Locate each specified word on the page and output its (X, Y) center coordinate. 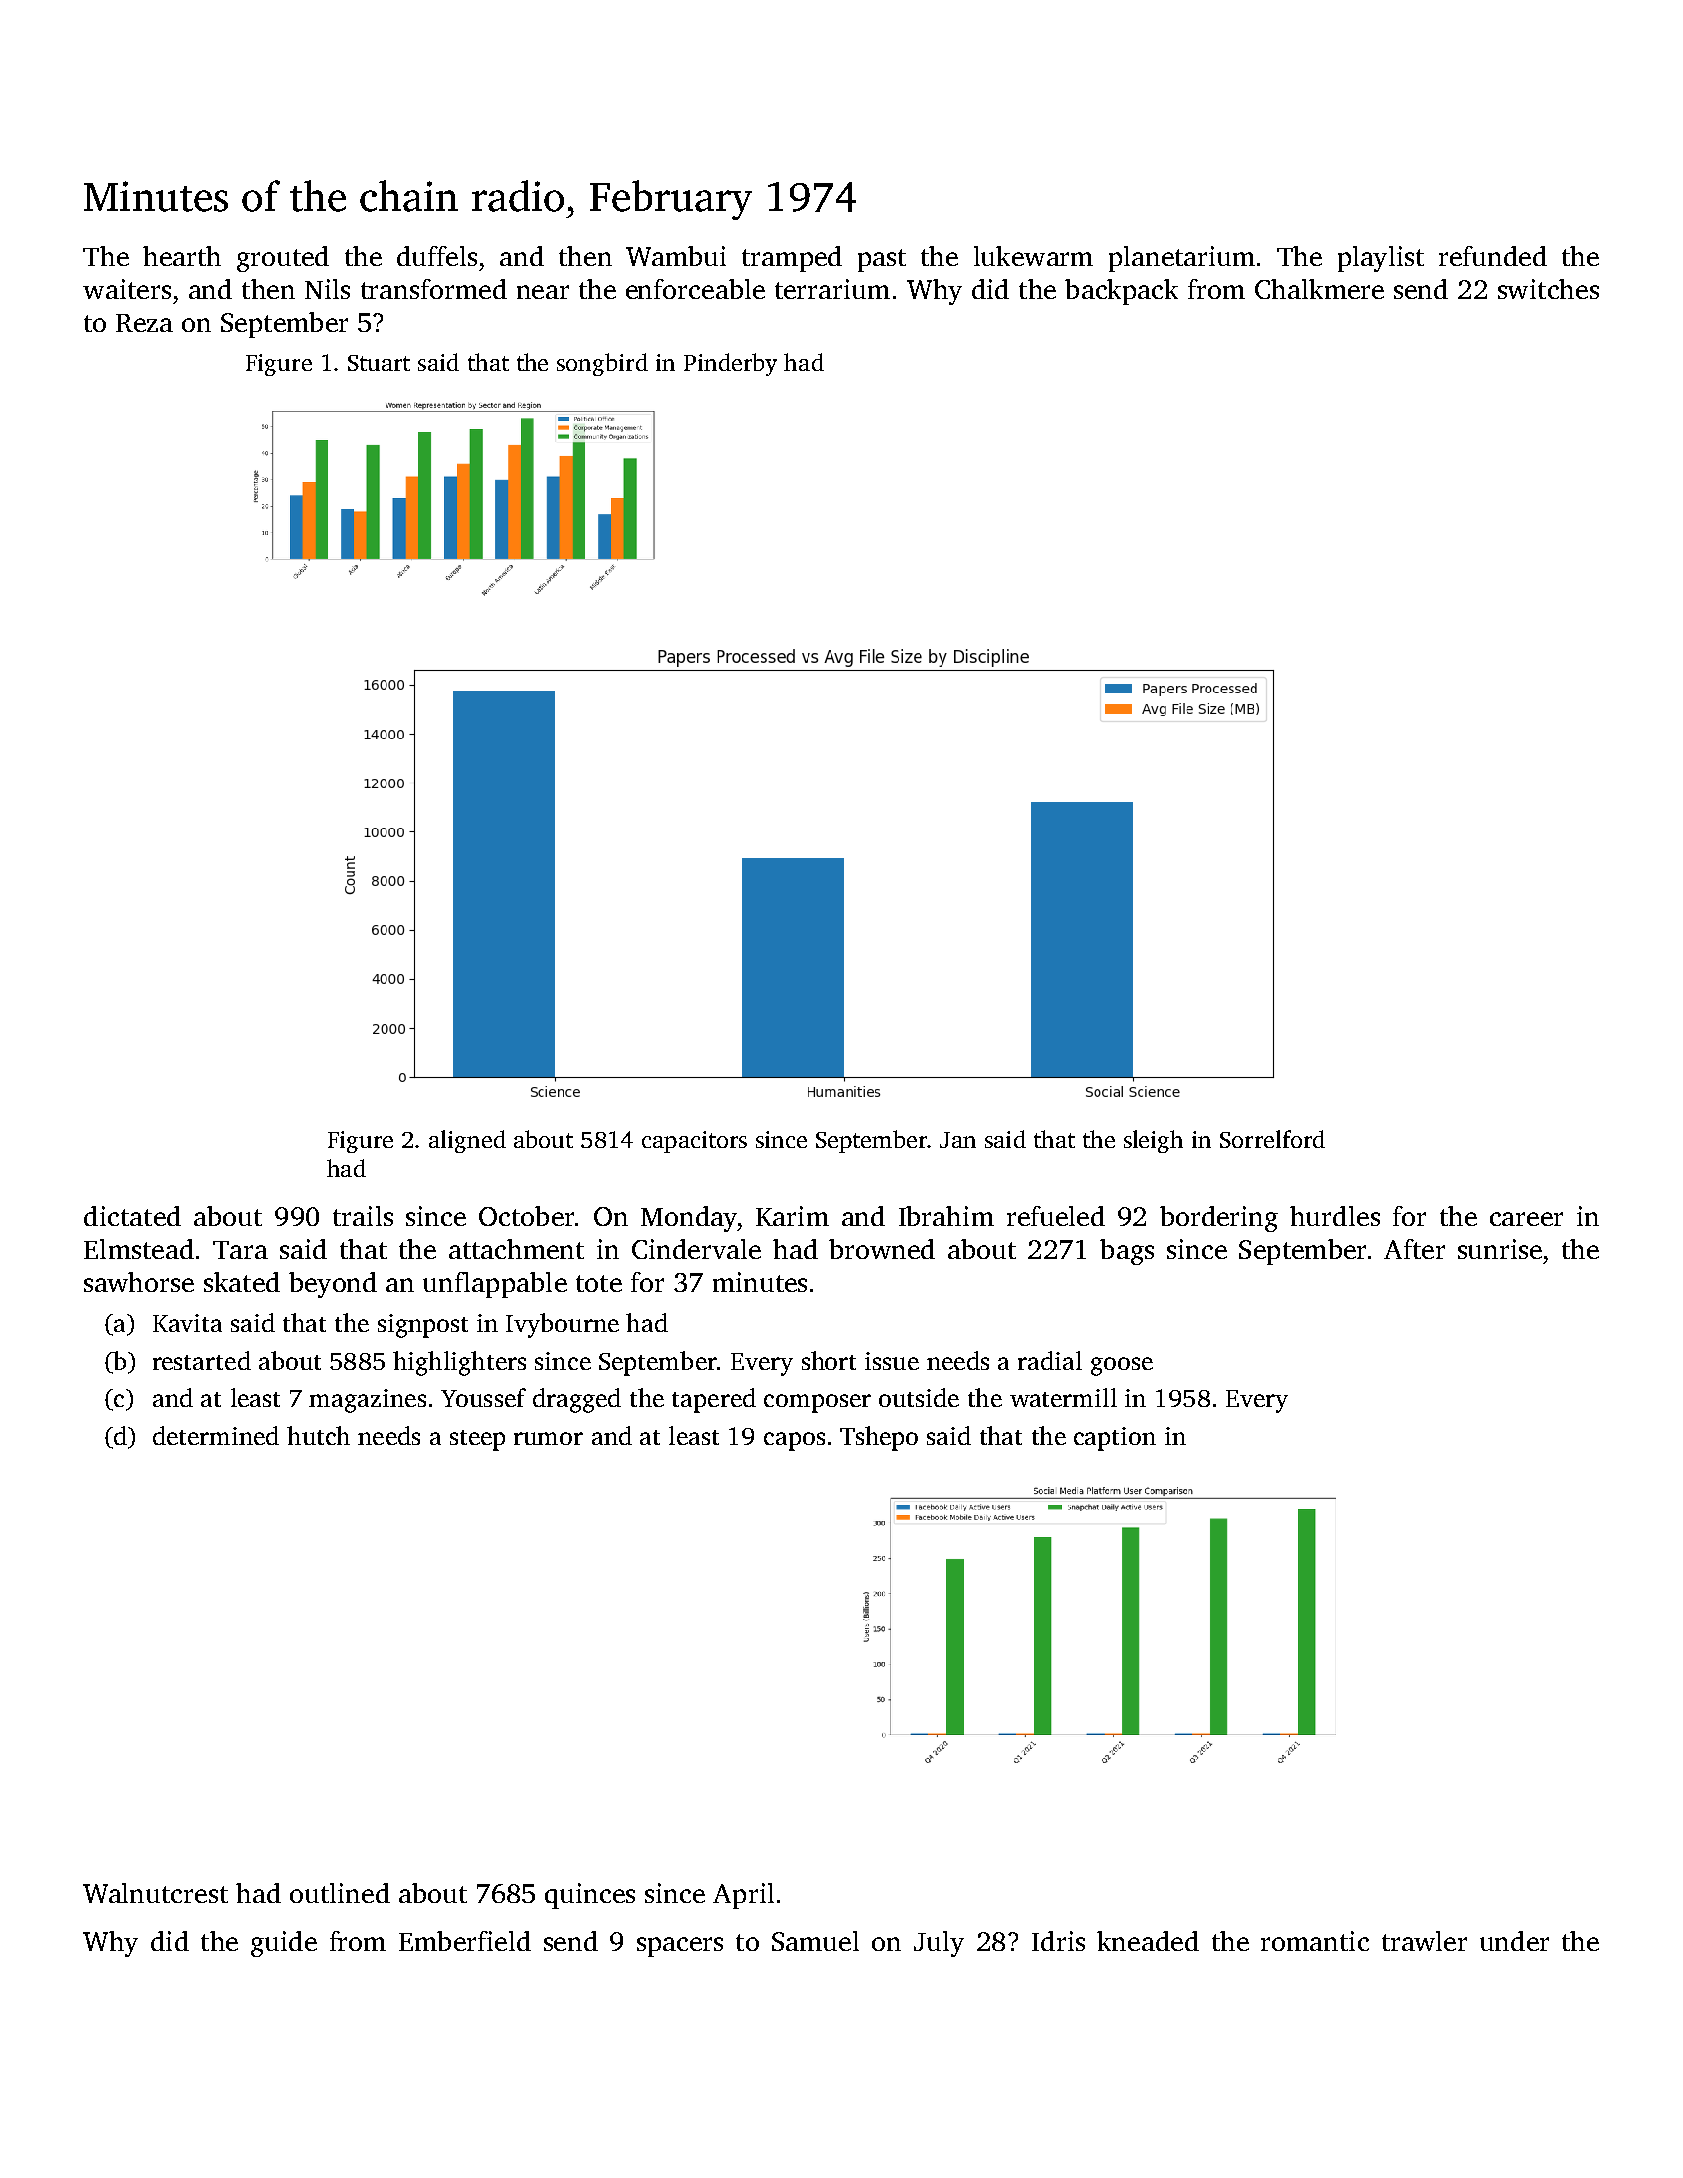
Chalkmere (1319, 289)
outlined (340, 1893)
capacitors (694, 1142)
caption (1115, 1439)
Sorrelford (1272, 1139)
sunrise (1500, 1249)
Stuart (379, 363)
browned (882, 1249)
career (1526, 1219)
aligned (467, 1141)
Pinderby (730, 364)
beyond (333, 1285)
